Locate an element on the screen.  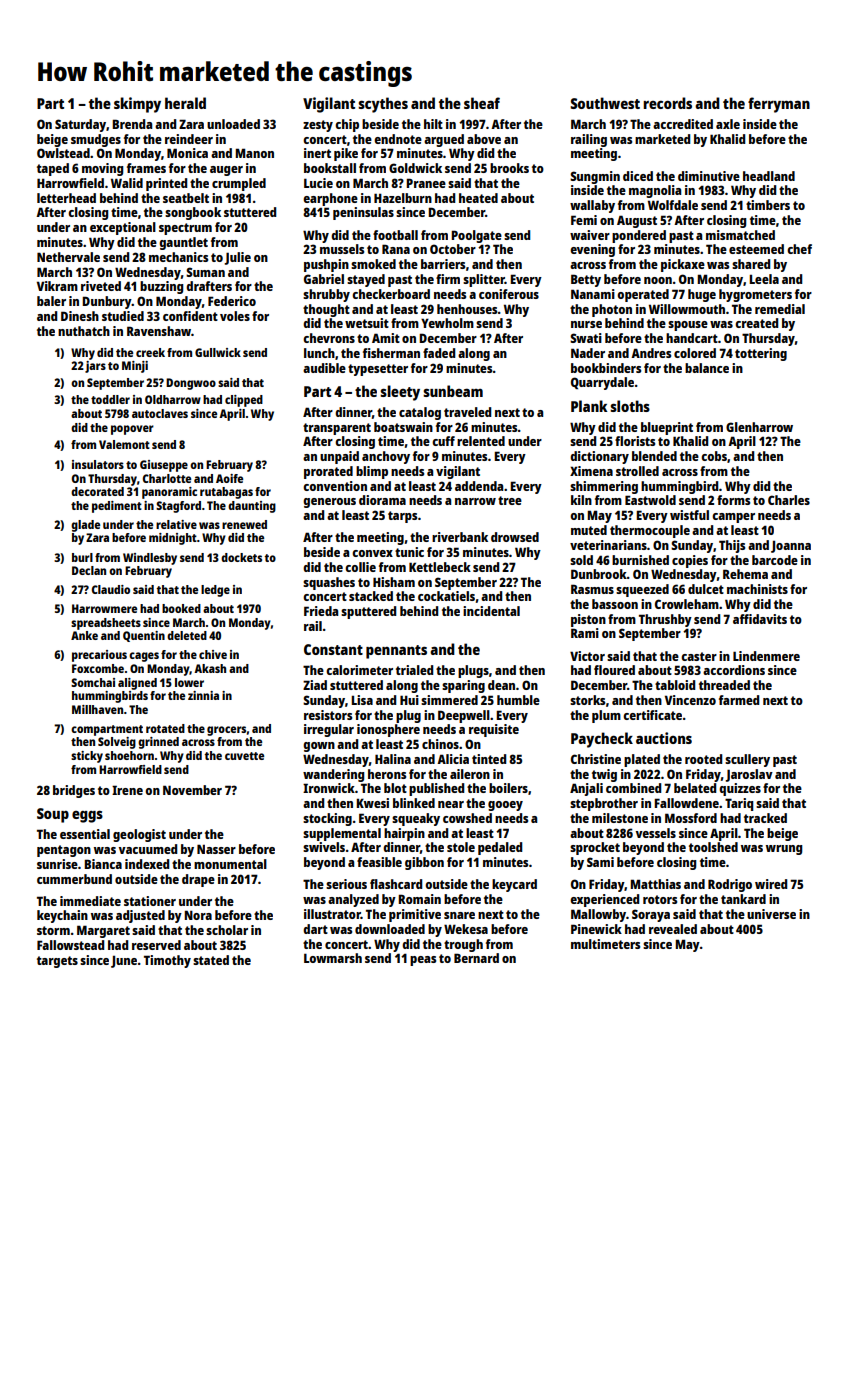
chef is located at coordinates (799, 249).
